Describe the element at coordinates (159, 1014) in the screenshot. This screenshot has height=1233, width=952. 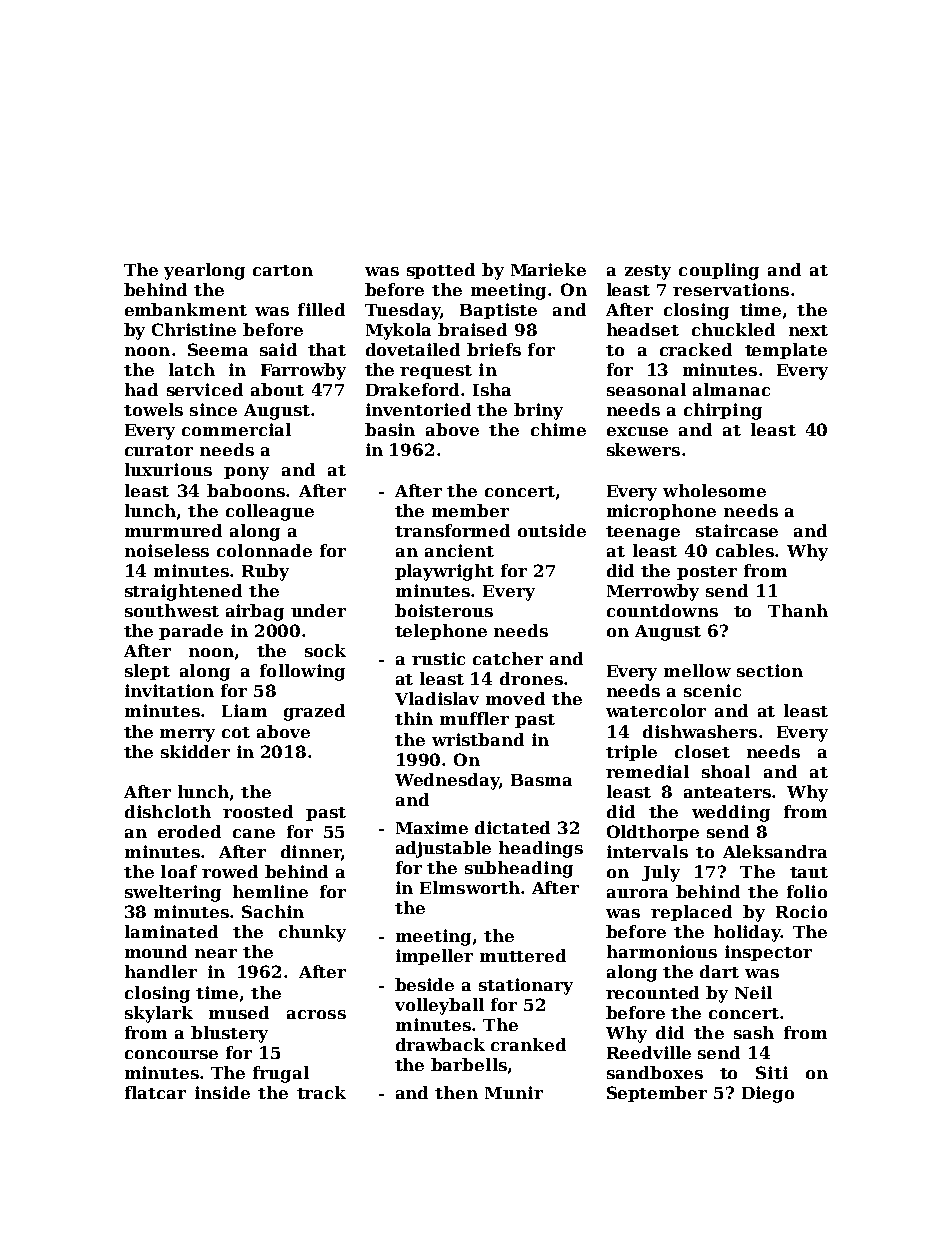
I see `skylark` at that location.
